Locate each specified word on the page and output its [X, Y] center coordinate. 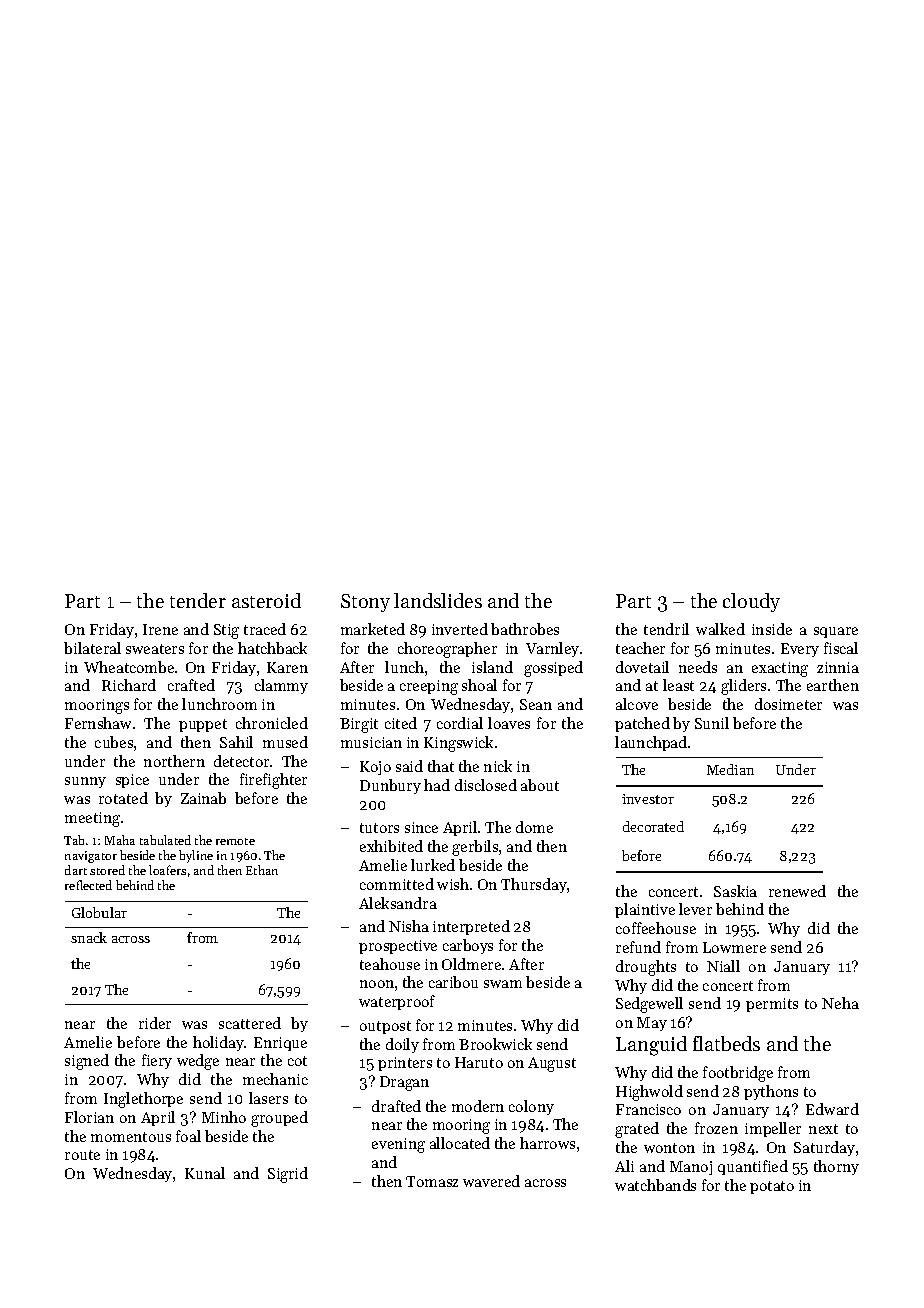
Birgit [359, 725]
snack [89, 937]
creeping [429, 687]
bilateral [92, 648]
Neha [840, 1003]
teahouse [390, 964]
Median [730, 769]
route [82, 1155]
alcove [637, 704]
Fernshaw [98, 723]
